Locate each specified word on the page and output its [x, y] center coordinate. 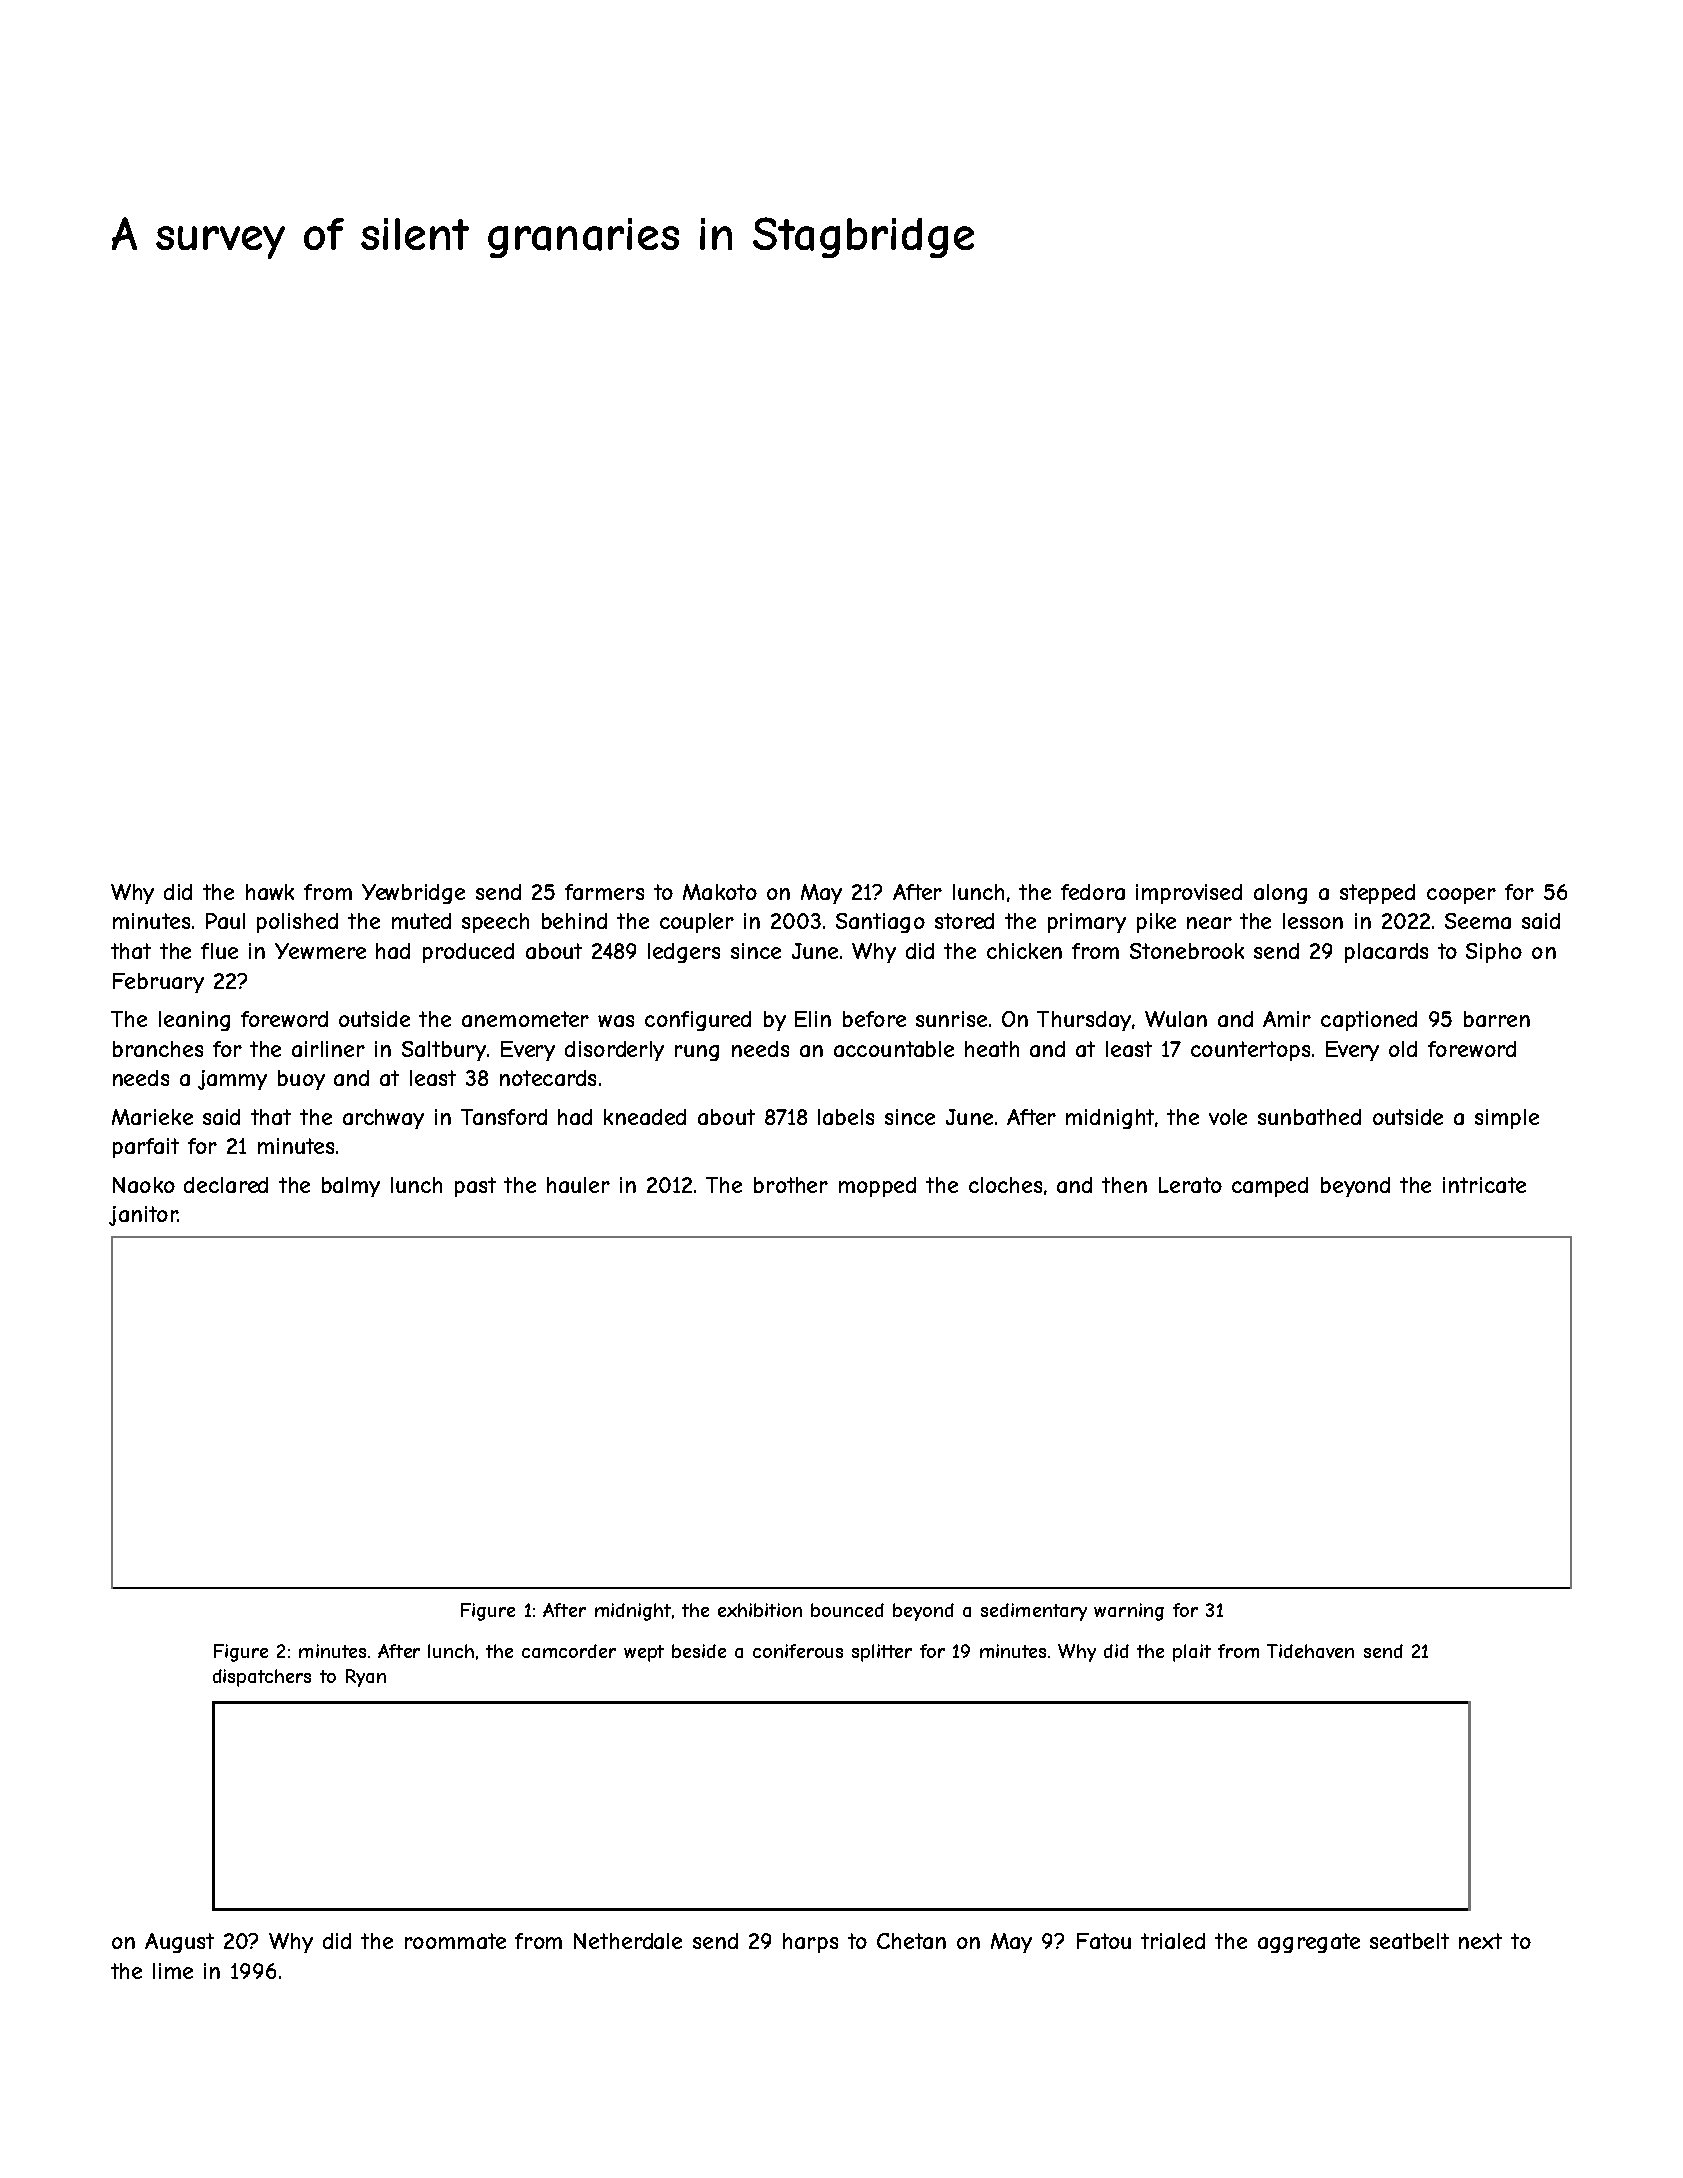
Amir [1287, 1019]
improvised [1189, 894]
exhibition [760, 1610]
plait [1192, 1653]
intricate [1484, 1185]
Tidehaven [1310, 1651]
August [179, 1943]
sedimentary [1034, 1612]
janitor [143, 1216]
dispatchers [262, 1678]
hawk [270, 892]
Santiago [880, 923]
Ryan [366, 1678]
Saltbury [444, 1051]
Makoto [720, 892]
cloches [1005, 1185]
